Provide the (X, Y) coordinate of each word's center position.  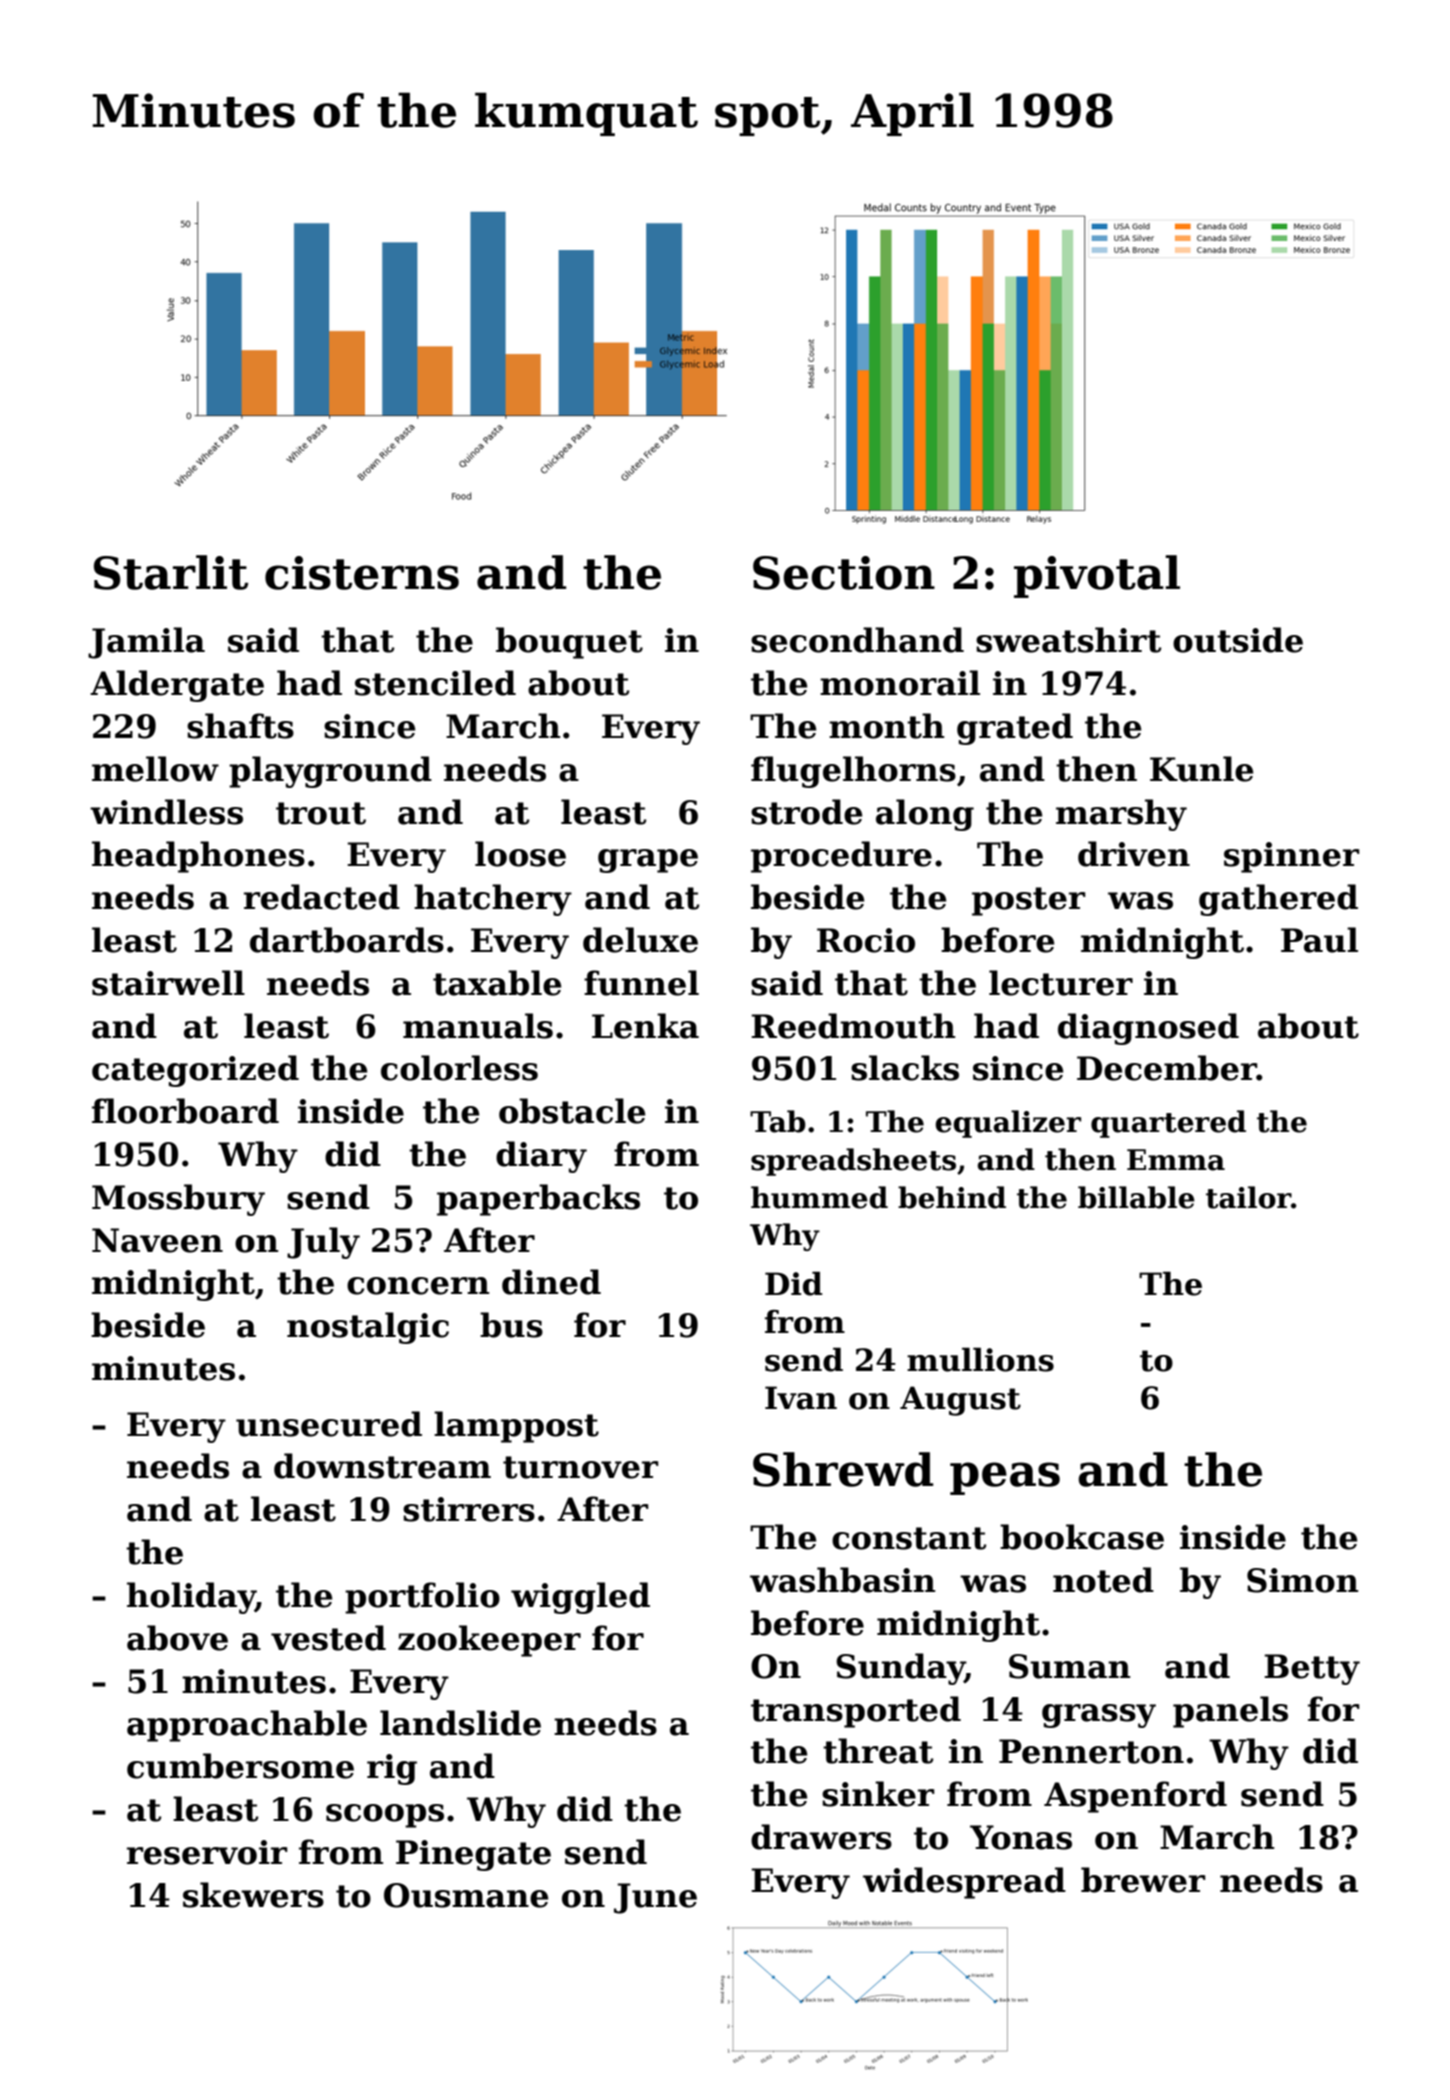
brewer (1143, 1880)
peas (1005, 1478)
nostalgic (368, 1328)
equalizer (1008, 1124)
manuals (478, 1026)
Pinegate (473, 1855)
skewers (253, 1895)
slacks (905, 1068)
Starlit (171, 572)
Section (844, 573)
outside (1238, 640)
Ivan (801, 1398)
